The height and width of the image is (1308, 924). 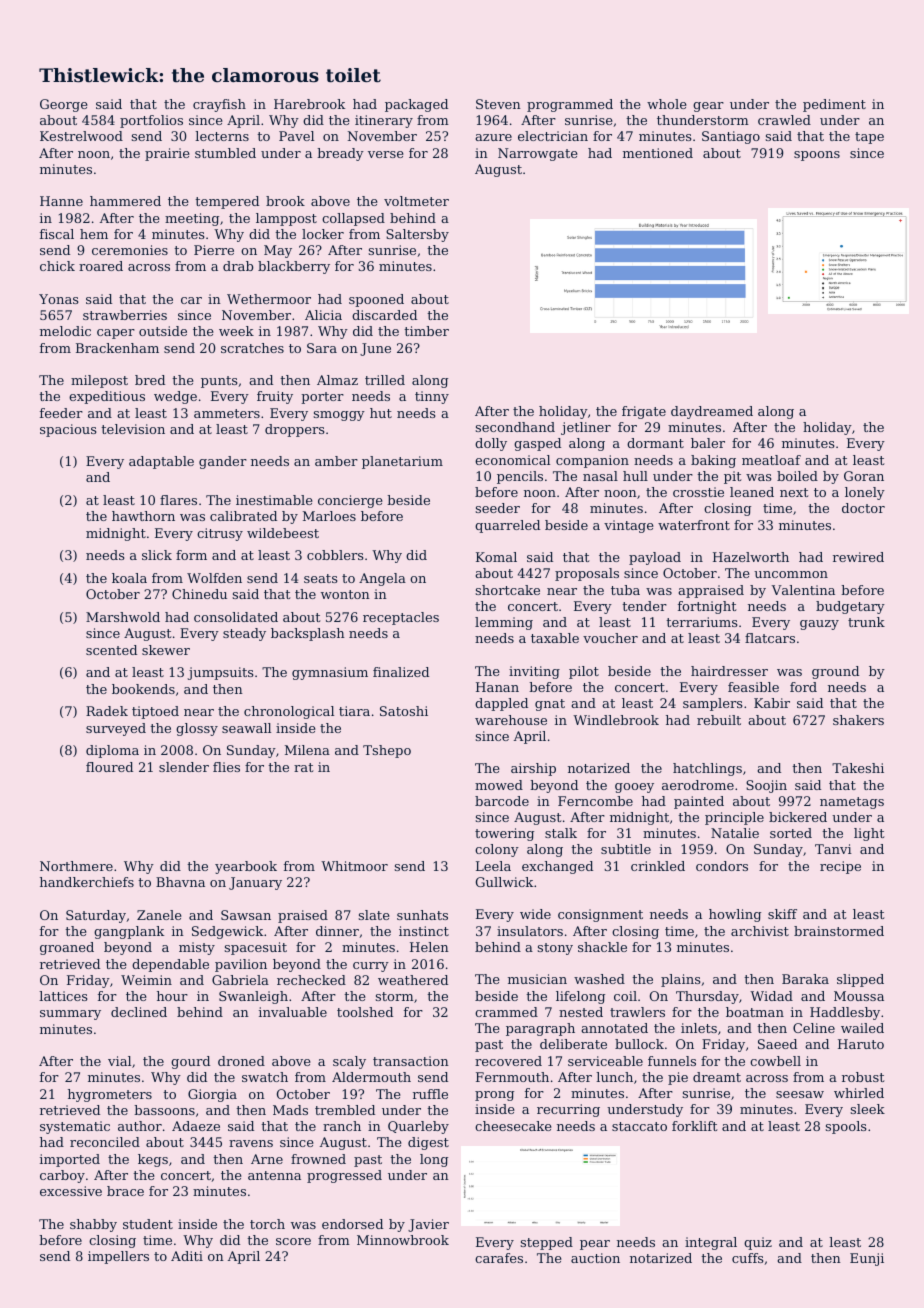 What do you see at coordinates (180, 882) in the image?
I see `Bhavna` at bounding box center [180, 882].
